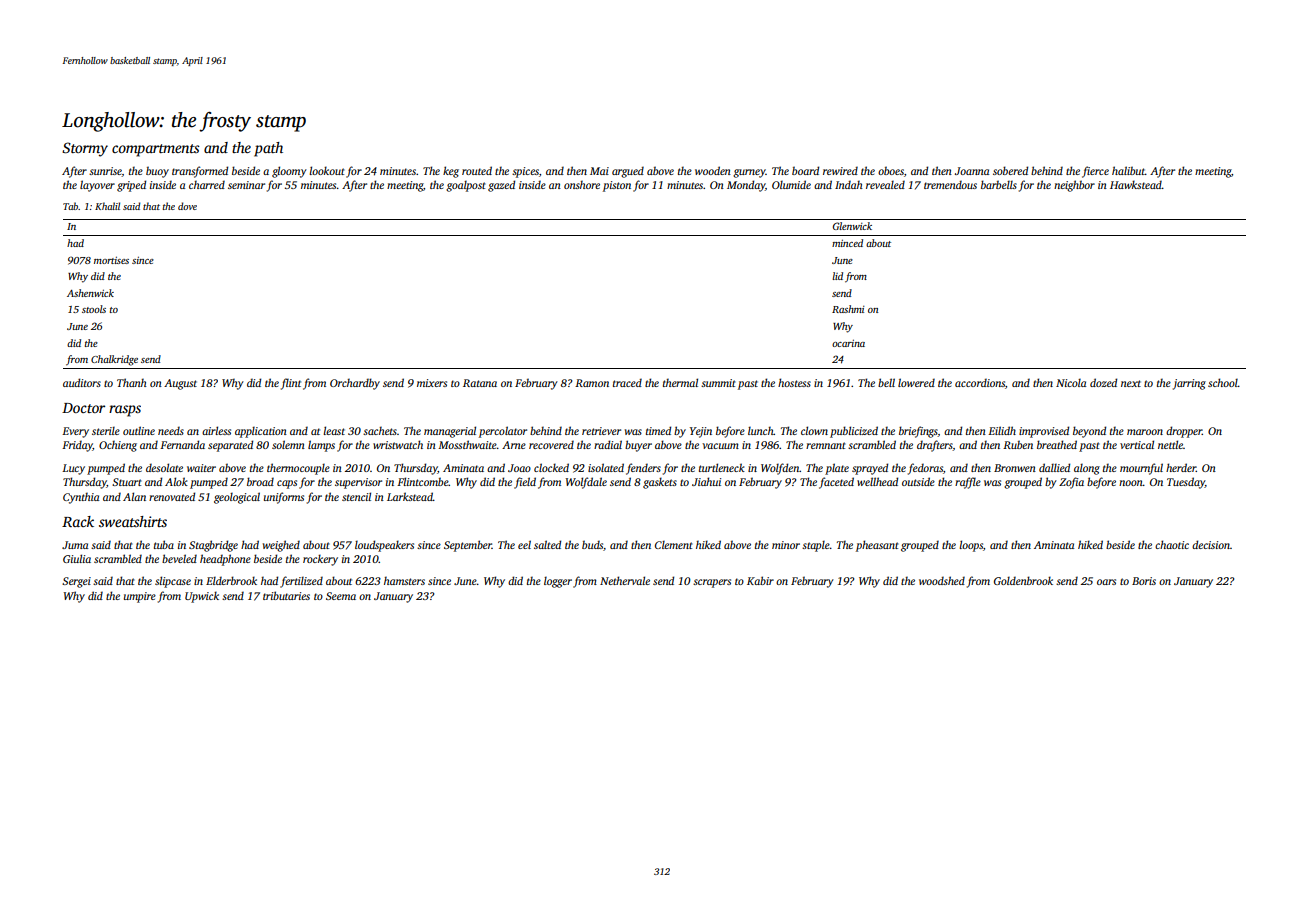 This screenshot has height=924, width=1308. Describe the element at coordinates (599, 171) in the screenshot. I see `Mai` at that location.
